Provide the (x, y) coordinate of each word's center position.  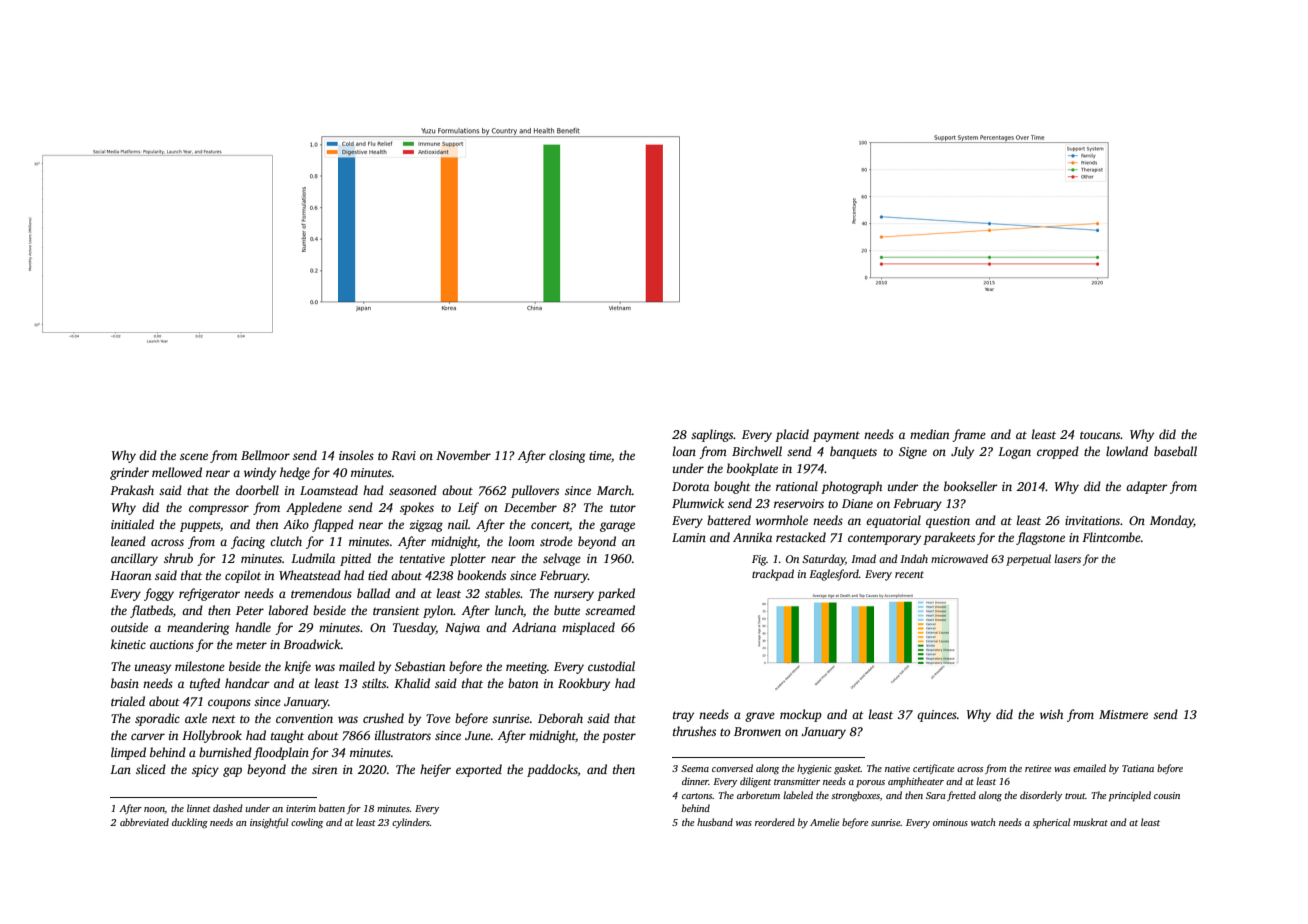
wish (1051, 714)
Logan (1014, 453)
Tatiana (1138, 768)
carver (148, 736)
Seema (695, 768)
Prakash (132, 490)
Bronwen (757, 731)
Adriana (534, 627)
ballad (373, 593)
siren (324, 769)
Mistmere (1123, 714)
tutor (623, 508)
